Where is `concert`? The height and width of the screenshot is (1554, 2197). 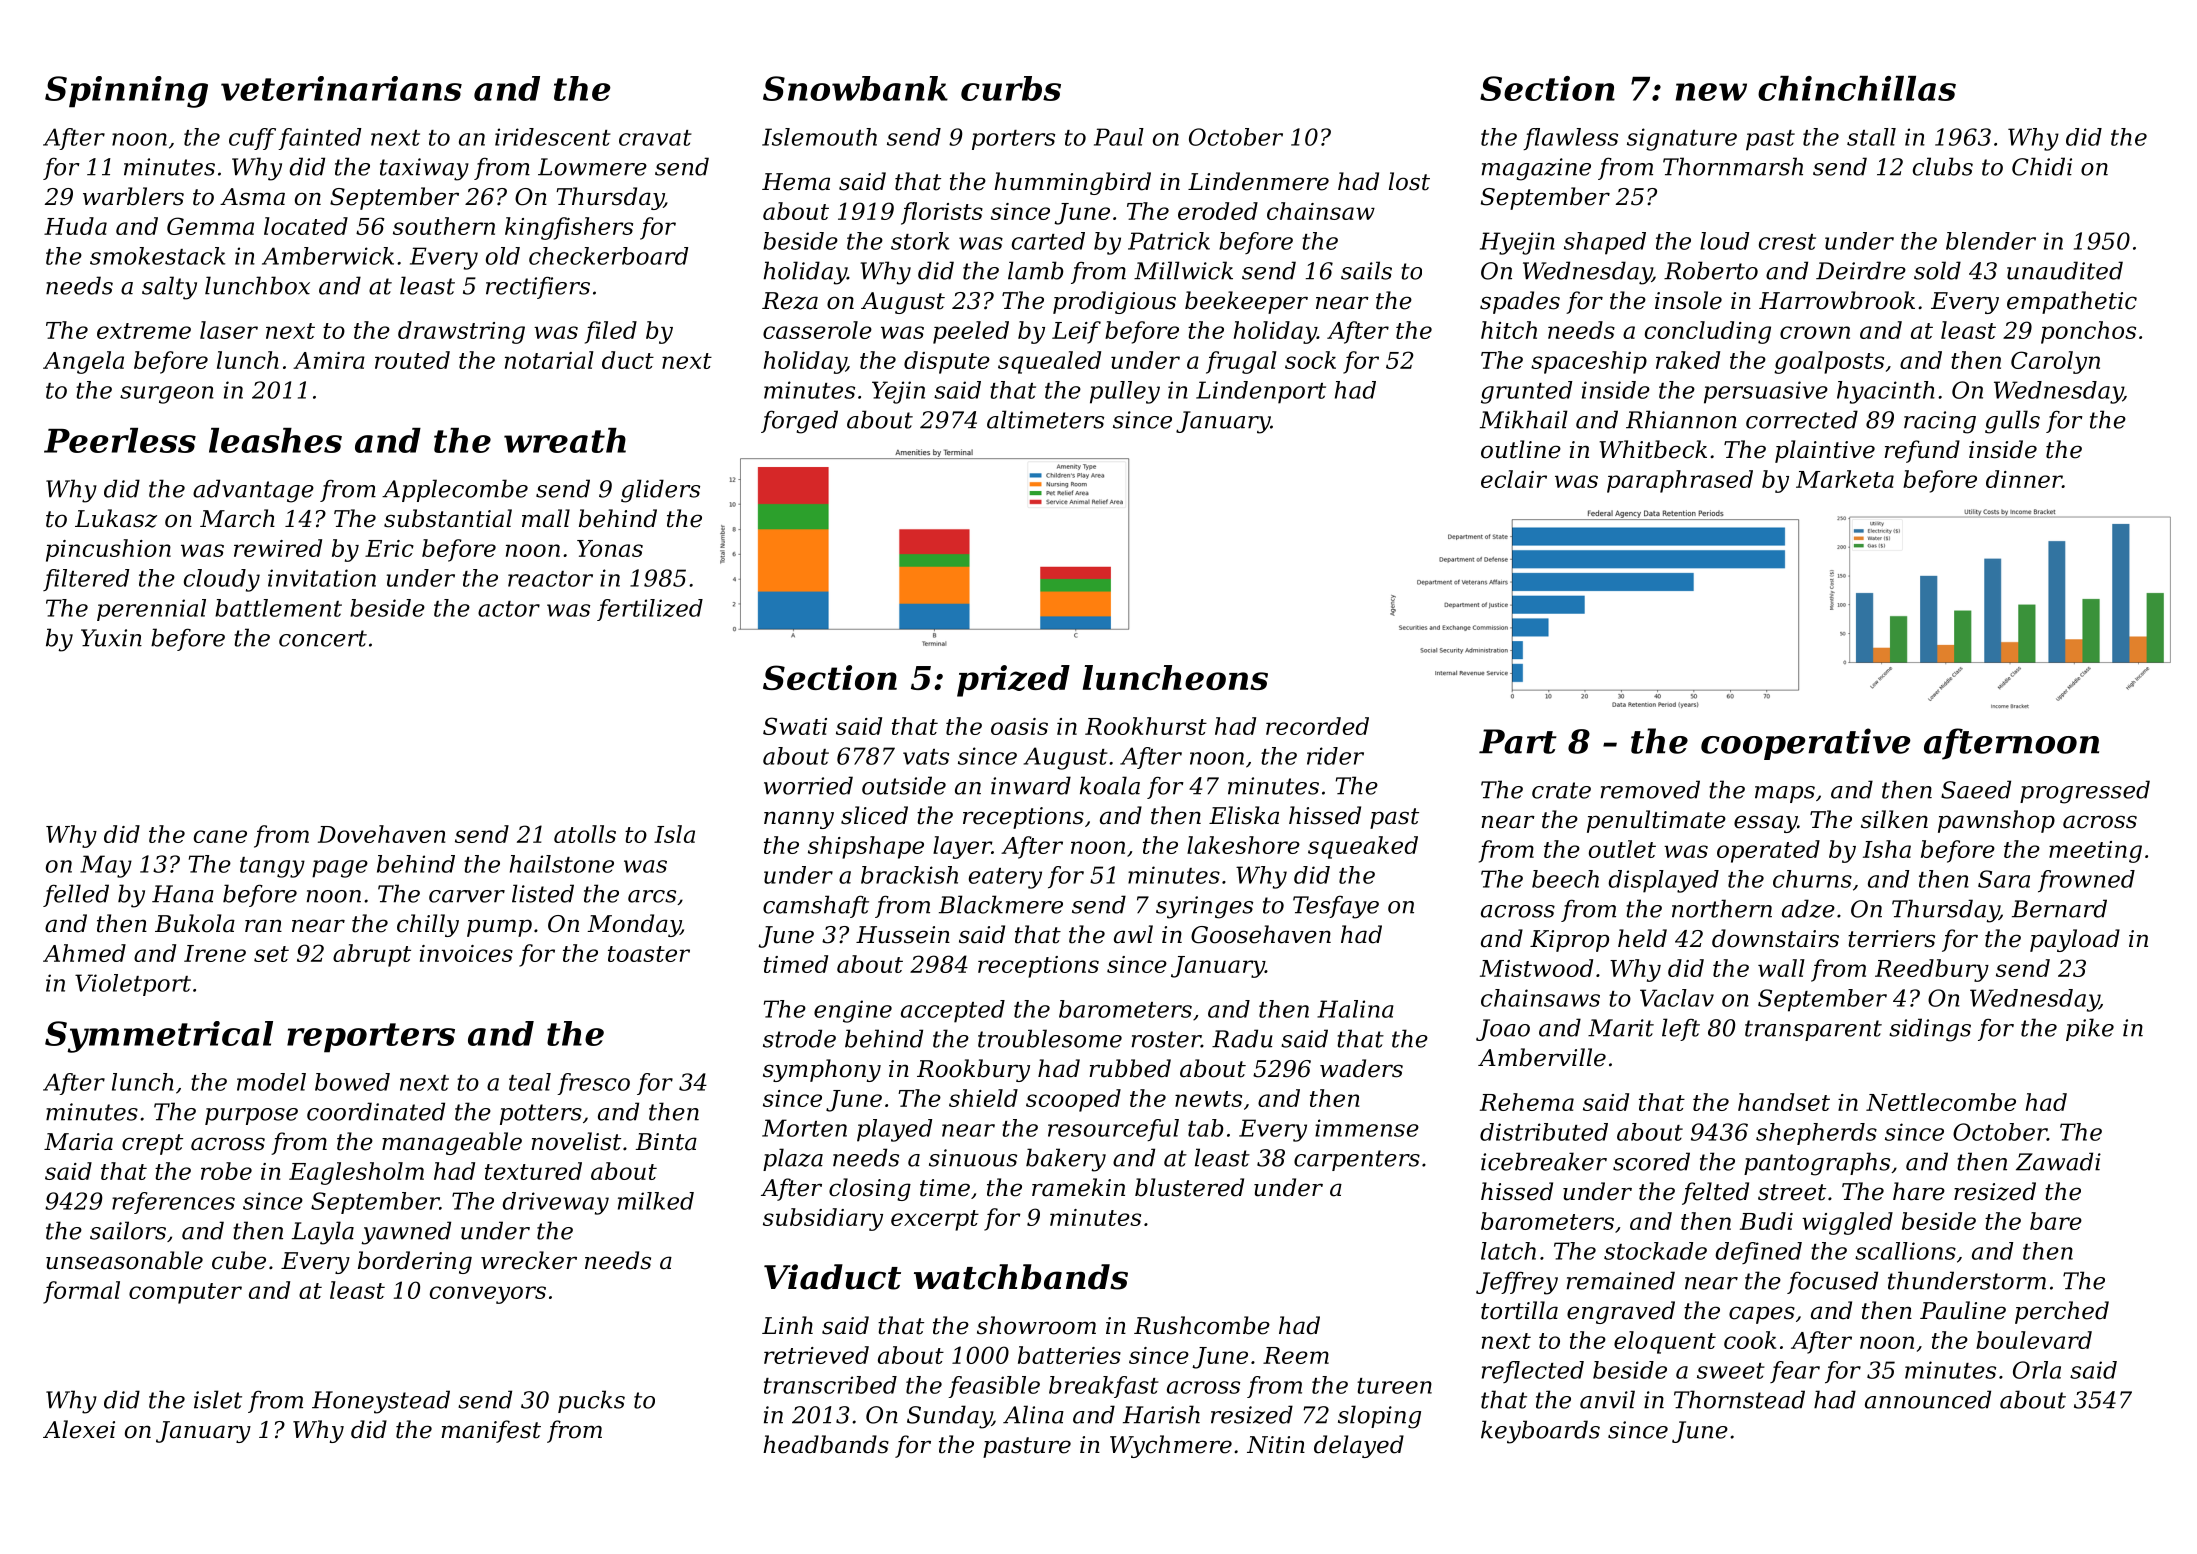
concert is located at coordinates (323, 638).
